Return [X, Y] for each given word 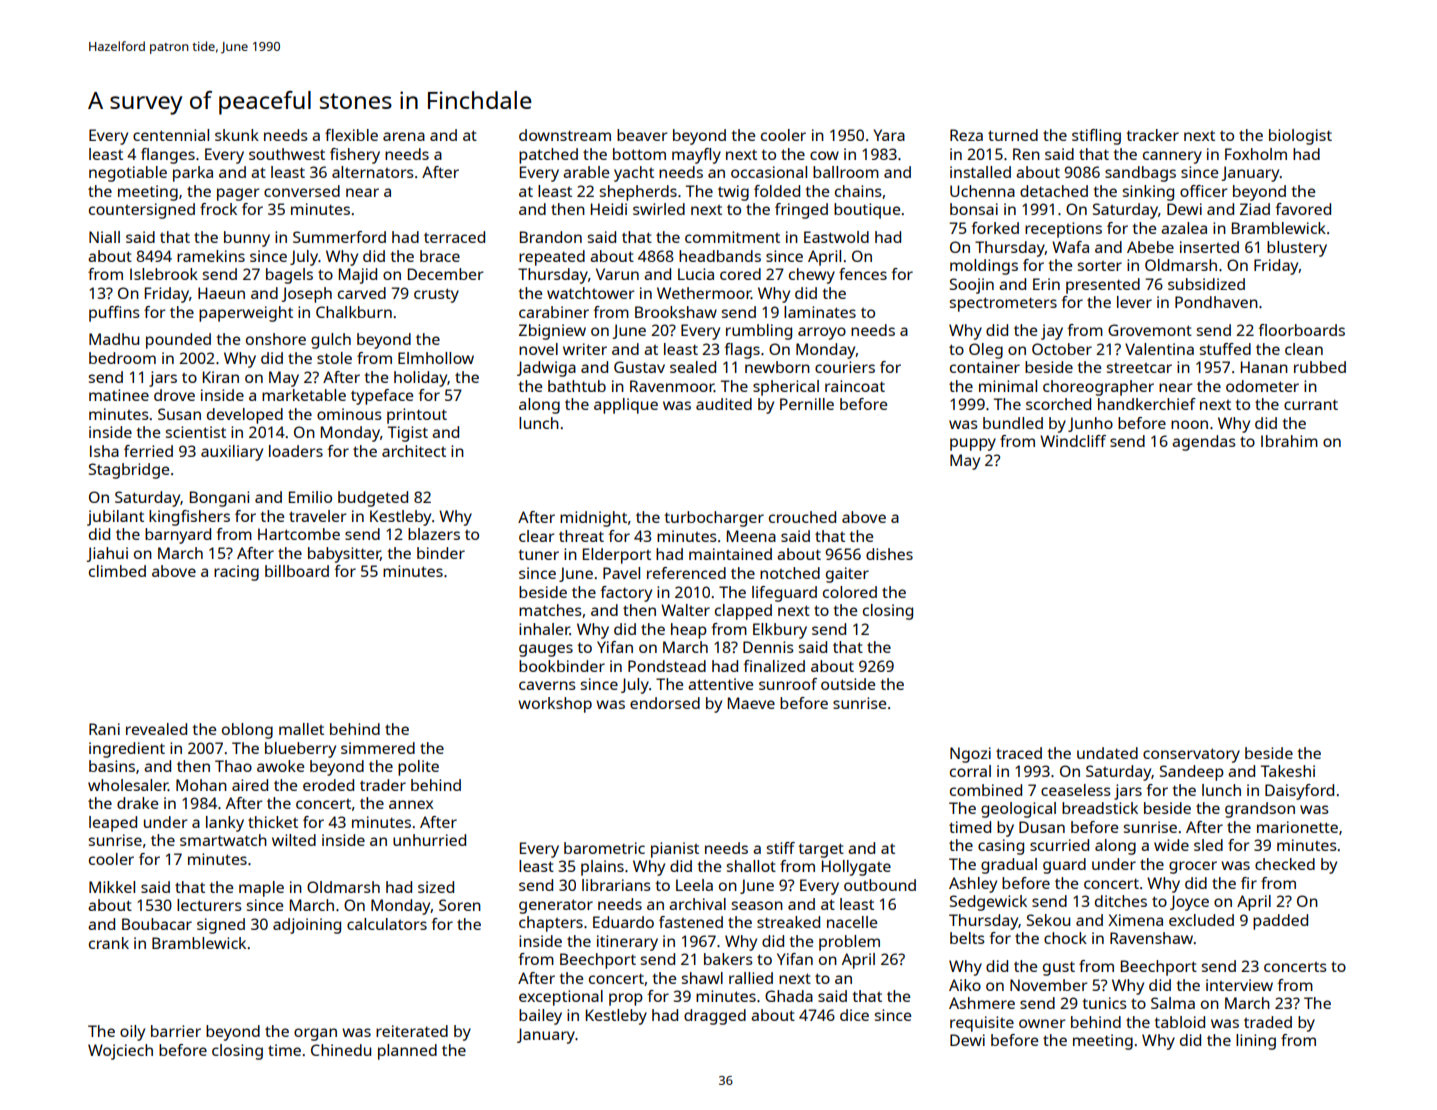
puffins [114, 314]
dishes [889, 554]
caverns [547, 685]
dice [854, 1015]
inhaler [544, 629]
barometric [604, 848]
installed [980, 172]
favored [1303, 209]
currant [1311, 404]
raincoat [855, 386]
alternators [373, 172]
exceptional [561, 998]
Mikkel [112, 887]
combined [986, 790]
